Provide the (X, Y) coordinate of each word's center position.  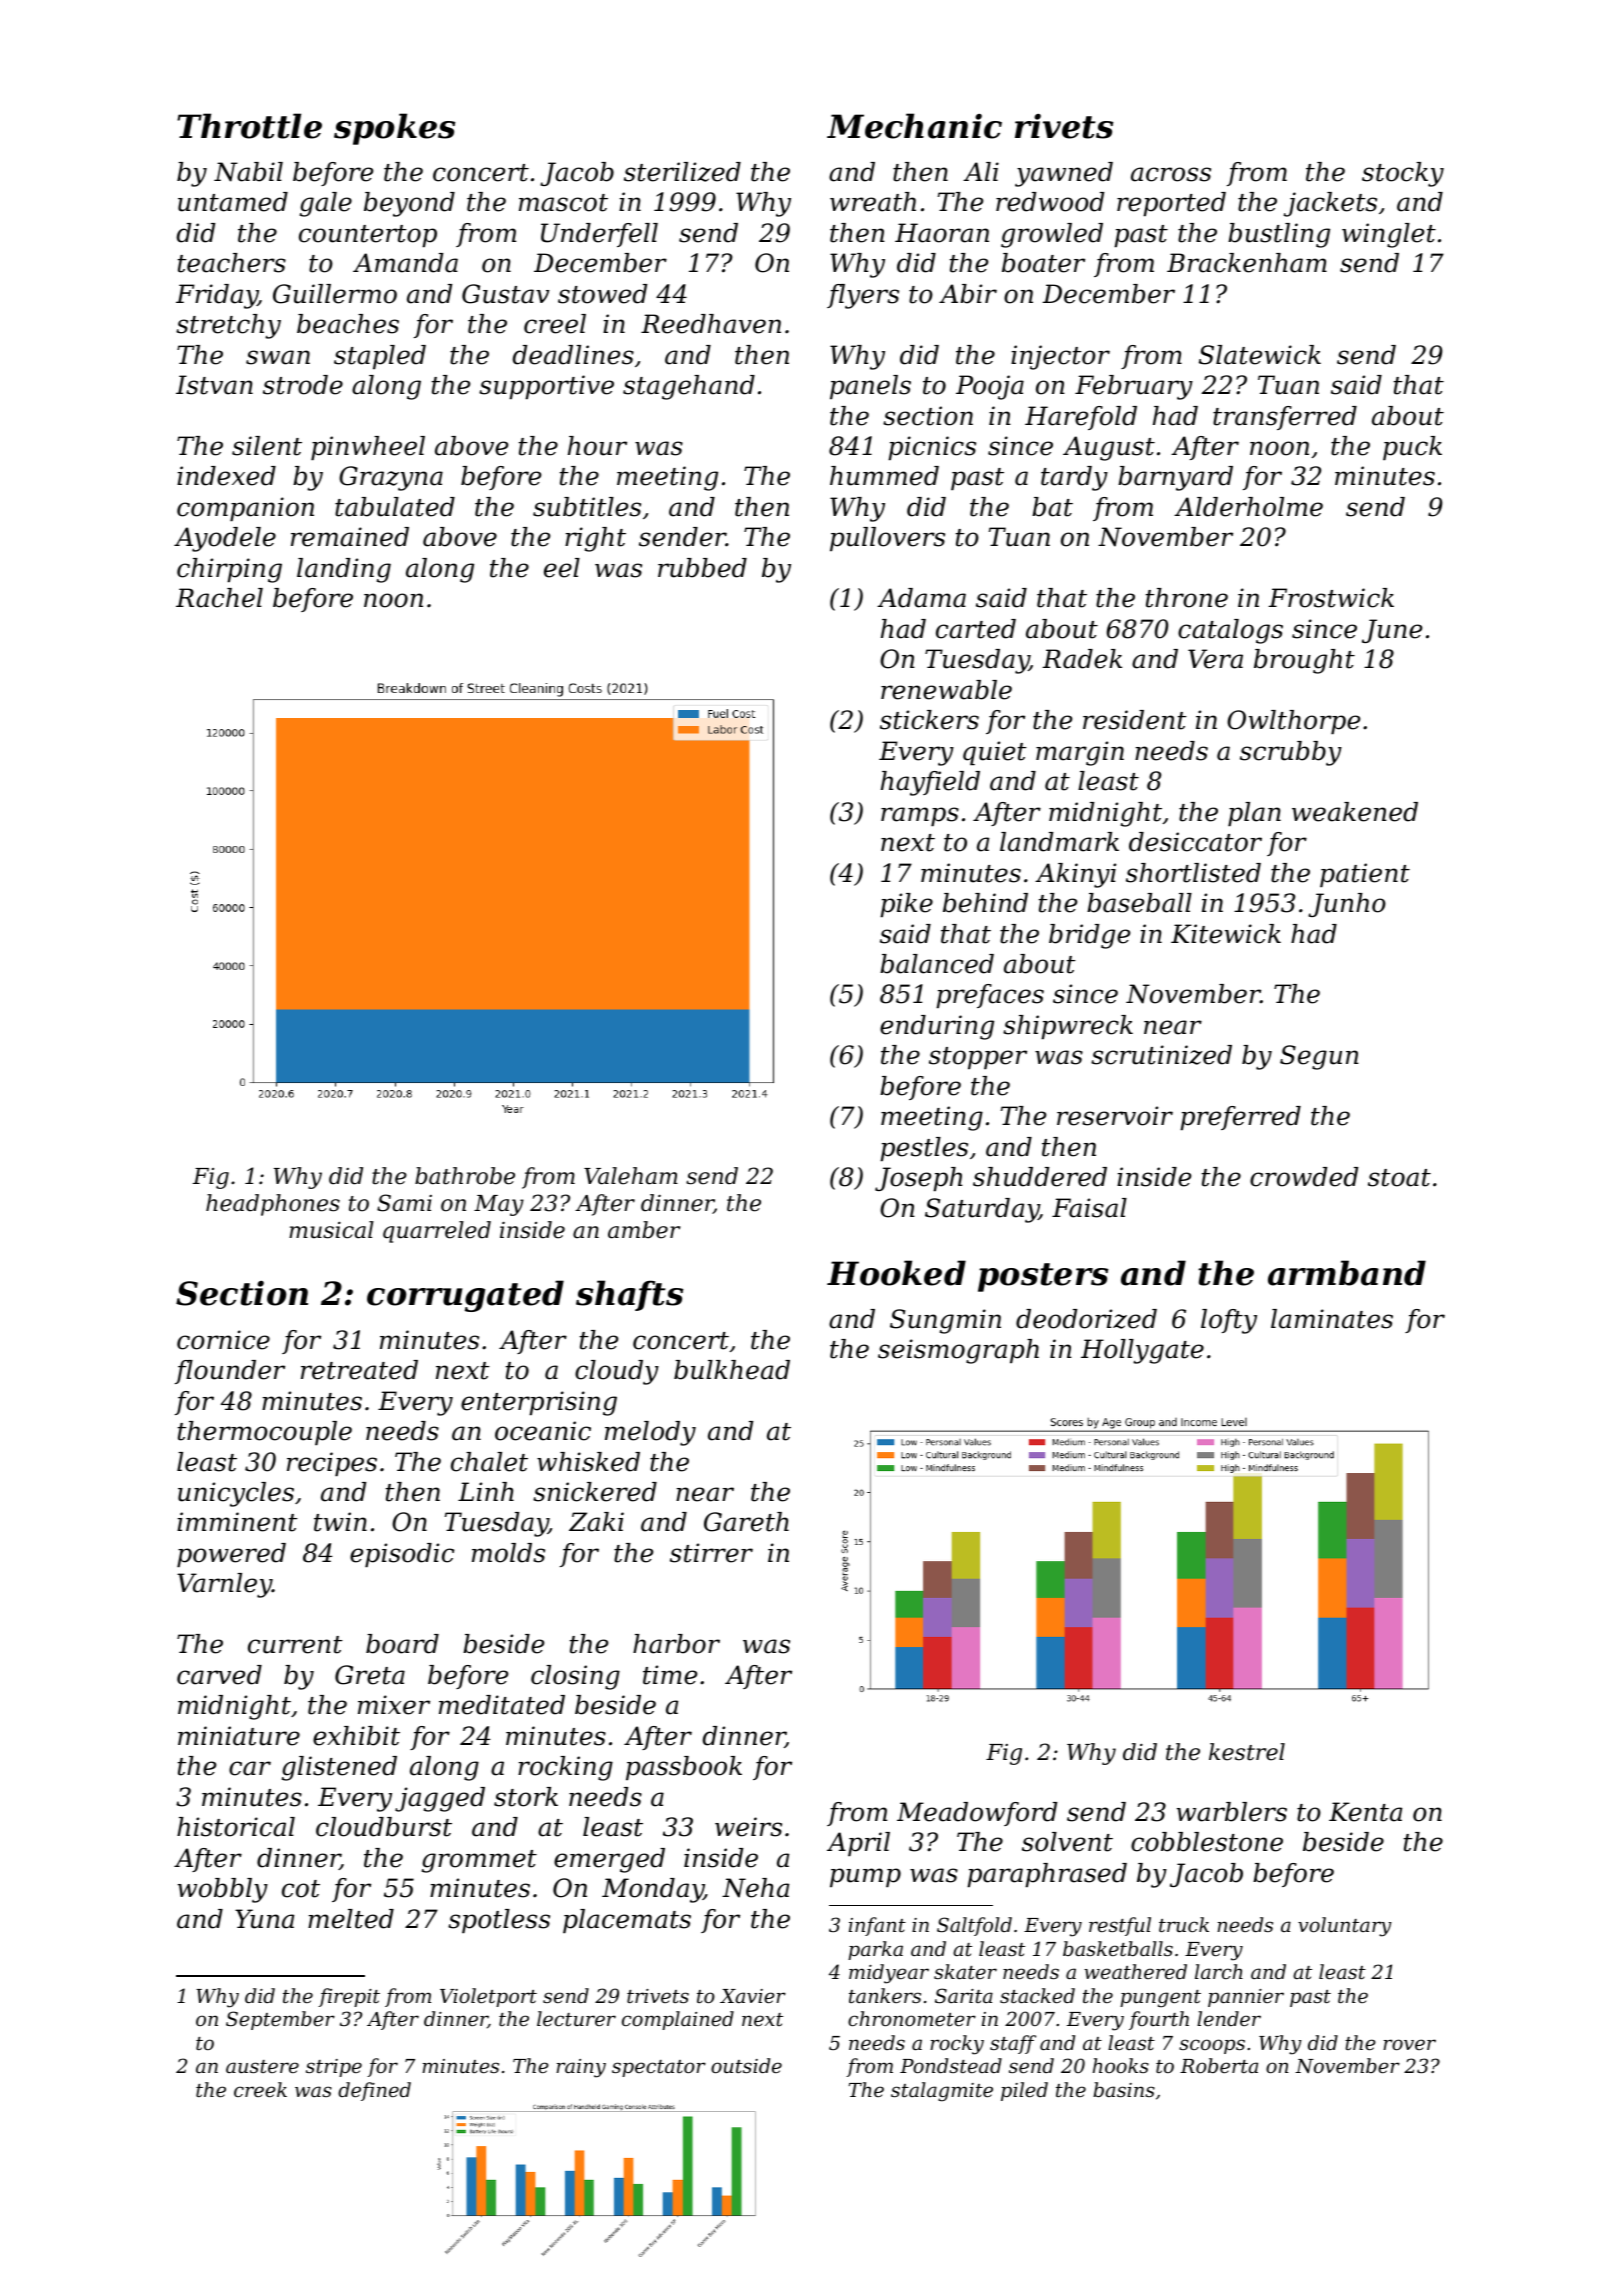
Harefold (1081, 418)
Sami (404, 1203)
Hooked (896, 1273)
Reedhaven (711, 324)
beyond (409, 204)
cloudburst (384, 1827)
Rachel (219, 598)
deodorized (1086, 1319)
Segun (1319, 1057)
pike (906, 905)
